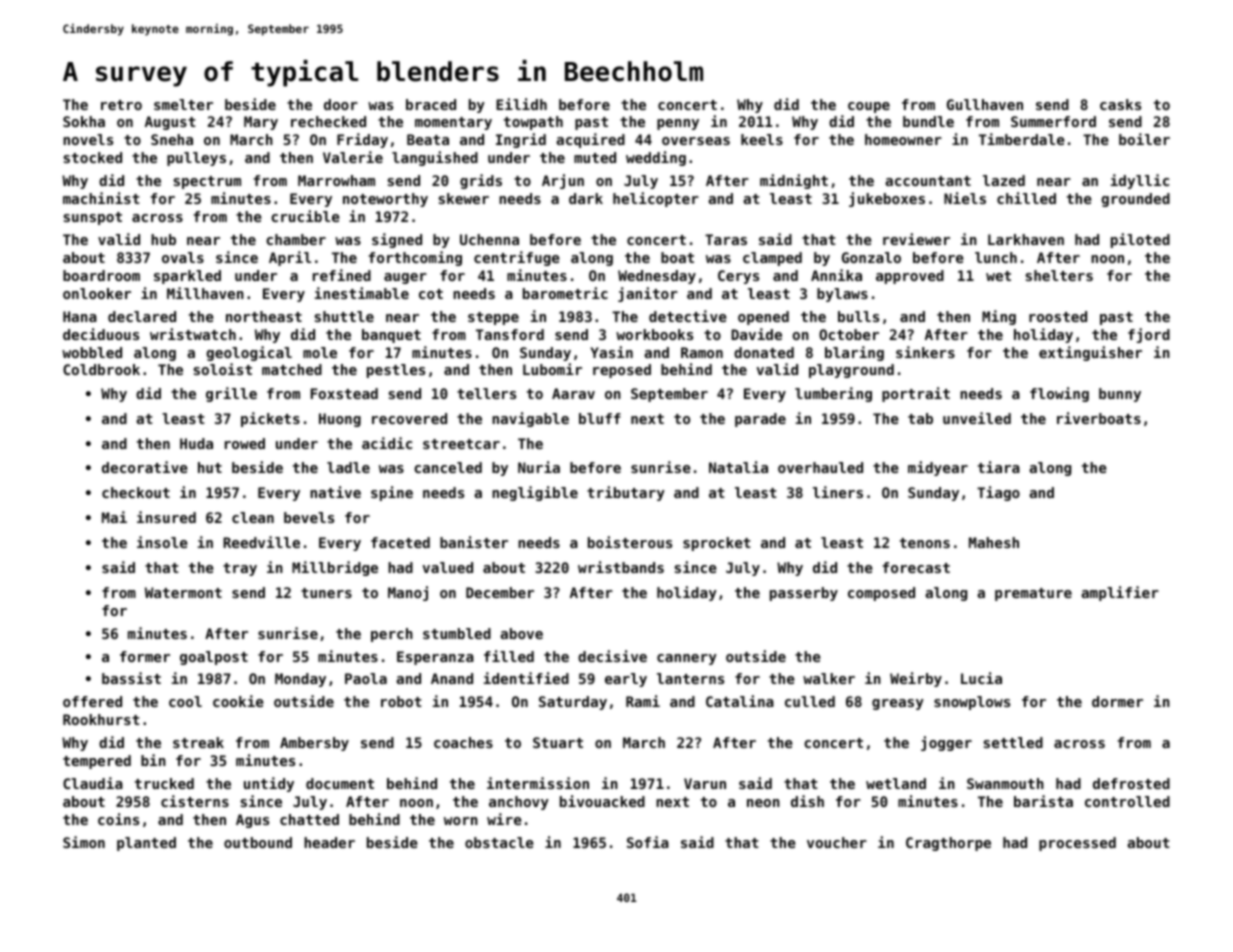 This page has height=952, width=1233. I want to click on amplifier, so click(1120, 593).
